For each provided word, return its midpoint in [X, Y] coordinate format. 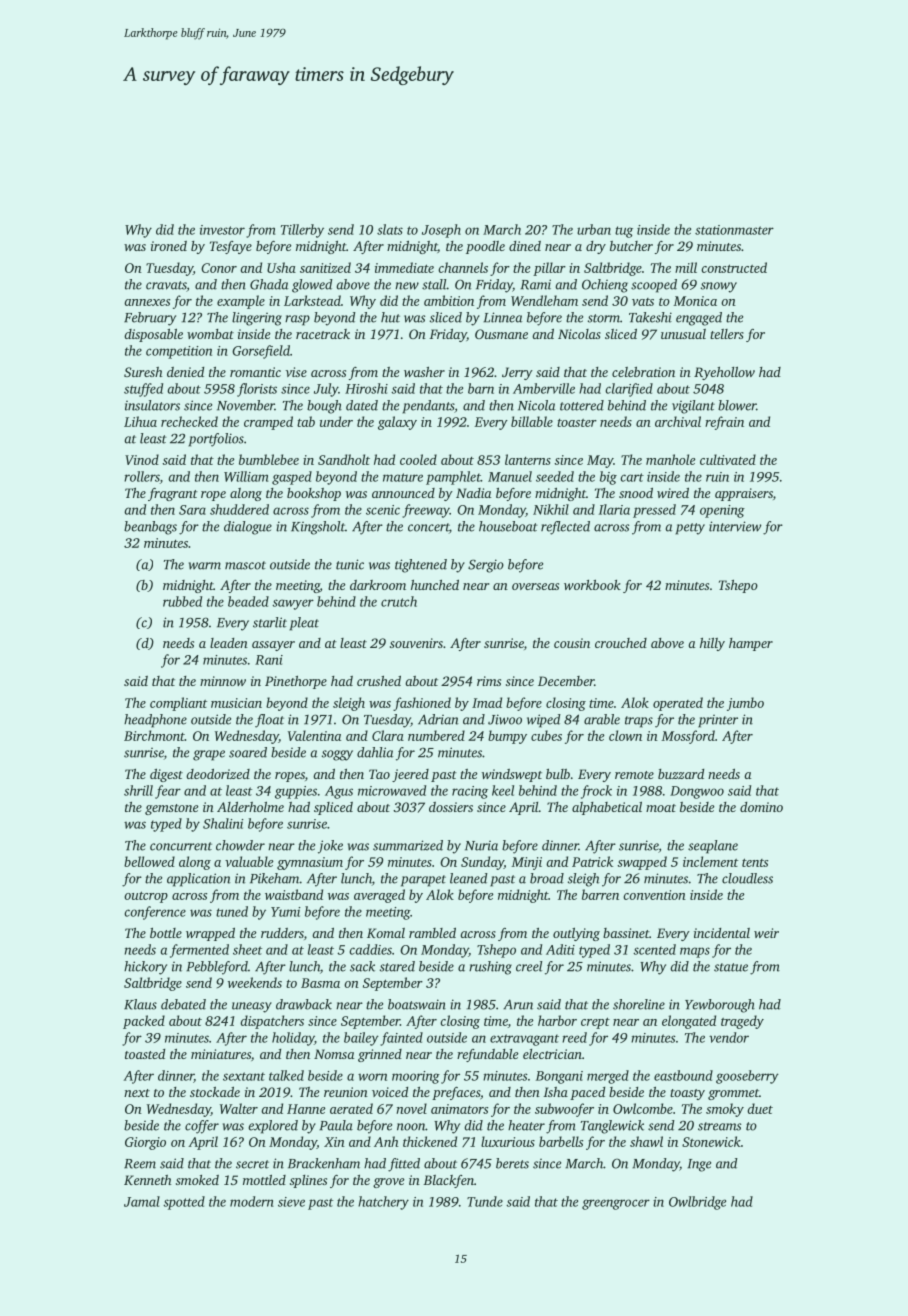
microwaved [392, 790]
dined [525, 246]
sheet [247, 949]
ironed [169, 246]
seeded [555, 476]
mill [686, 267]
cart [632, 477]
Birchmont [154, 735]
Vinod [142, 459]
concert [428, 527]
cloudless [747, 878]
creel [529, 966]
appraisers [744, 494]
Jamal [142, 1201]
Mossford [688, 737]
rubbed [182, 601]
